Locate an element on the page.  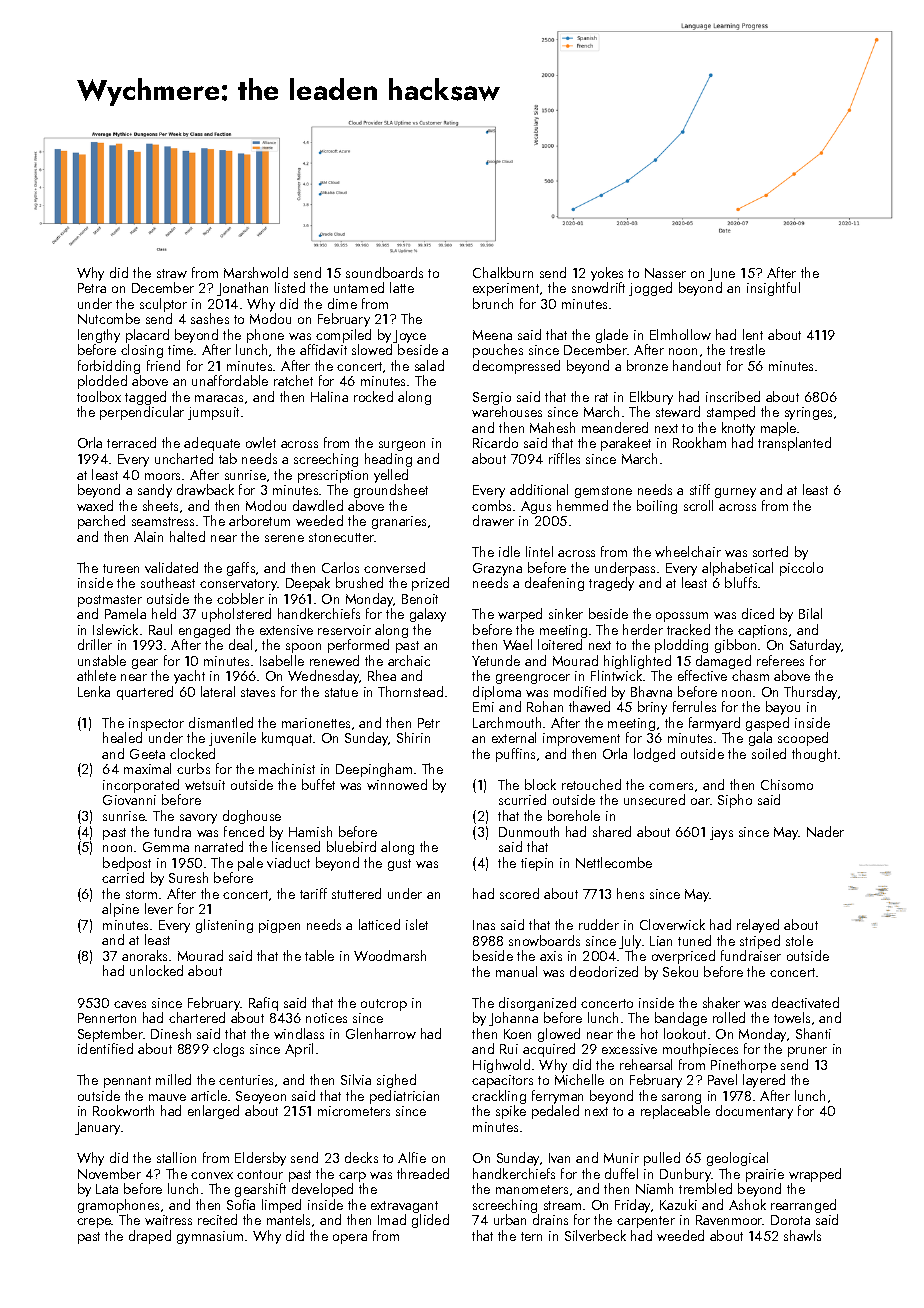
insightful is located at coordinates (773, 289).
